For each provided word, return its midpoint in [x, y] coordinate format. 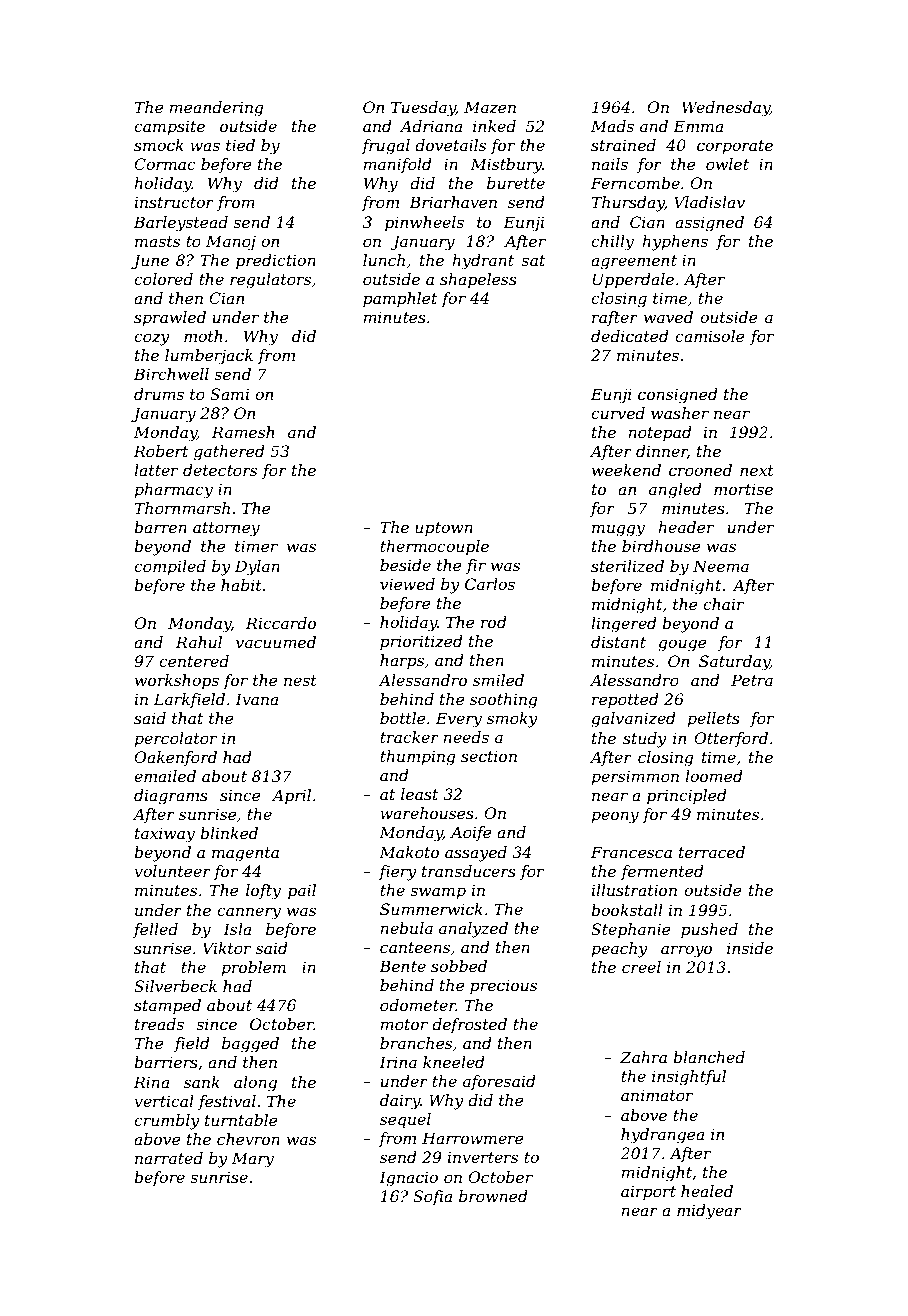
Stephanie [631, 931]
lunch [384, 260]
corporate [735, 147]
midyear [709, 1212]
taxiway [165, 835]
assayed [476, 854]
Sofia [432, 1197]
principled [687, 797]
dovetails [450, 145]
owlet [727, 164]
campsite [169, 128]
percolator [175, 740]
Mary [253, 1160]
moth [203, 336]
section [489, 756]
